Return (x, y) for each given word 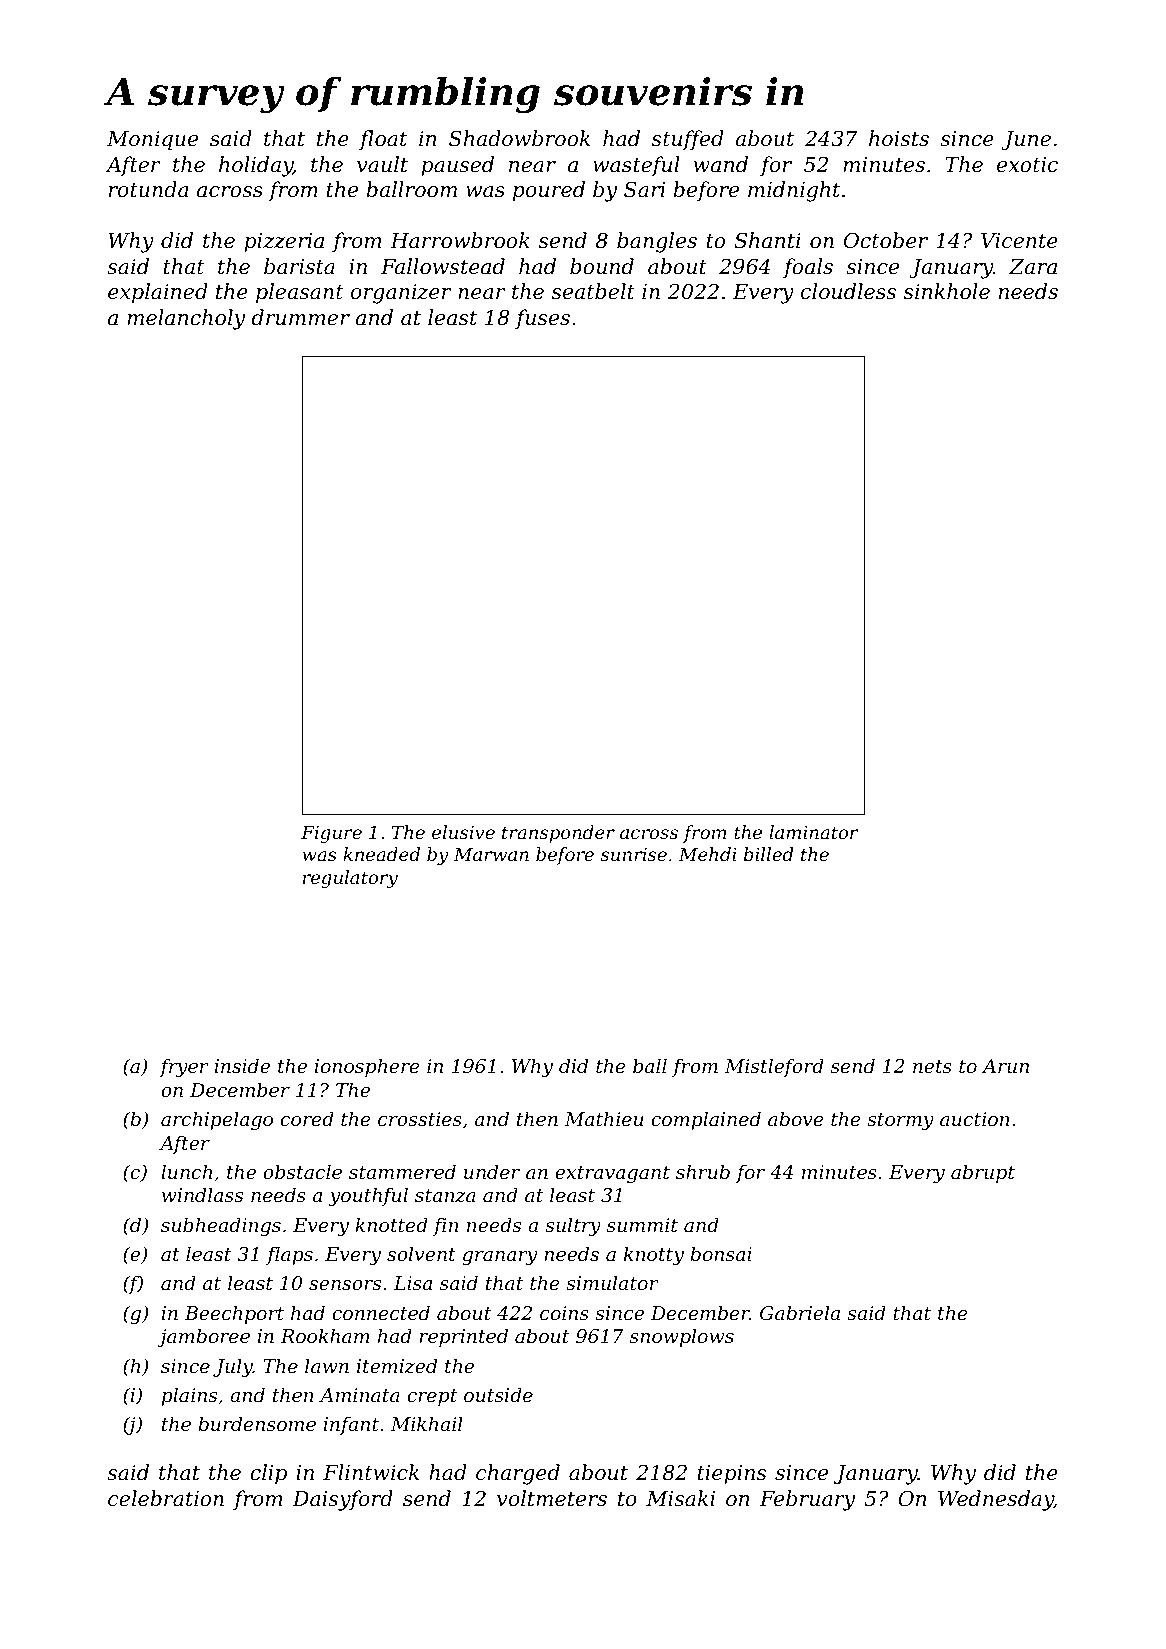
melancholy (186, 319)
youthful (368, 1196)
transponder (558, 834)
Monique (152, 141)
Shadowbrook (519, 138)
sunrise (634, 854)
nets (932, 1066)
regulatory (350, 879)
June (1026, 141)
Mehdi (708, 854)
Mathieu (604, 1118)
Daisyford (343, 1500)
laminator (813, 832)
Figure (331, 834)
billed (768, 854)
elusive (463, 832)
